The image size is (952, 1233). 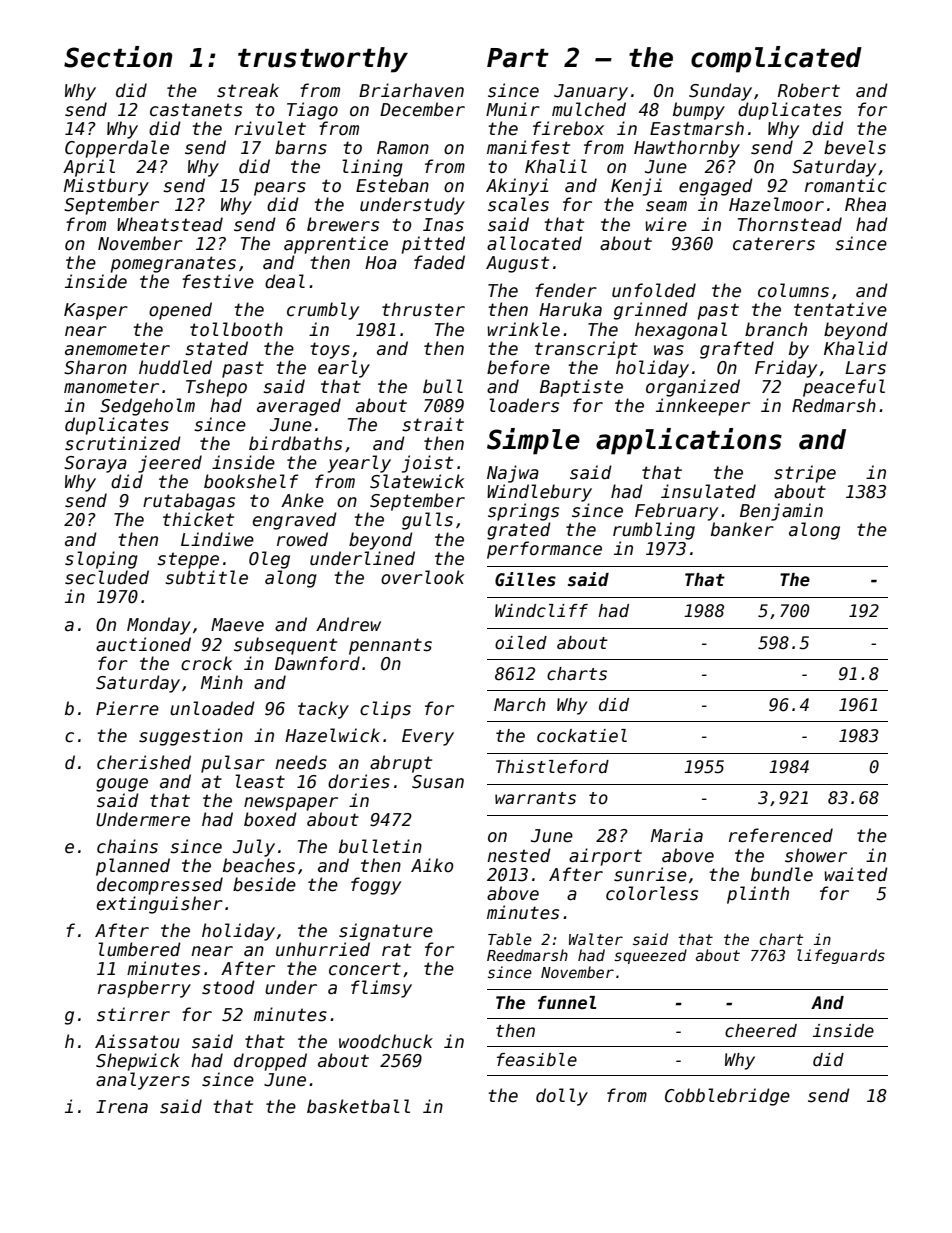 I want to click on complicated, so click(x=776, y=59).
